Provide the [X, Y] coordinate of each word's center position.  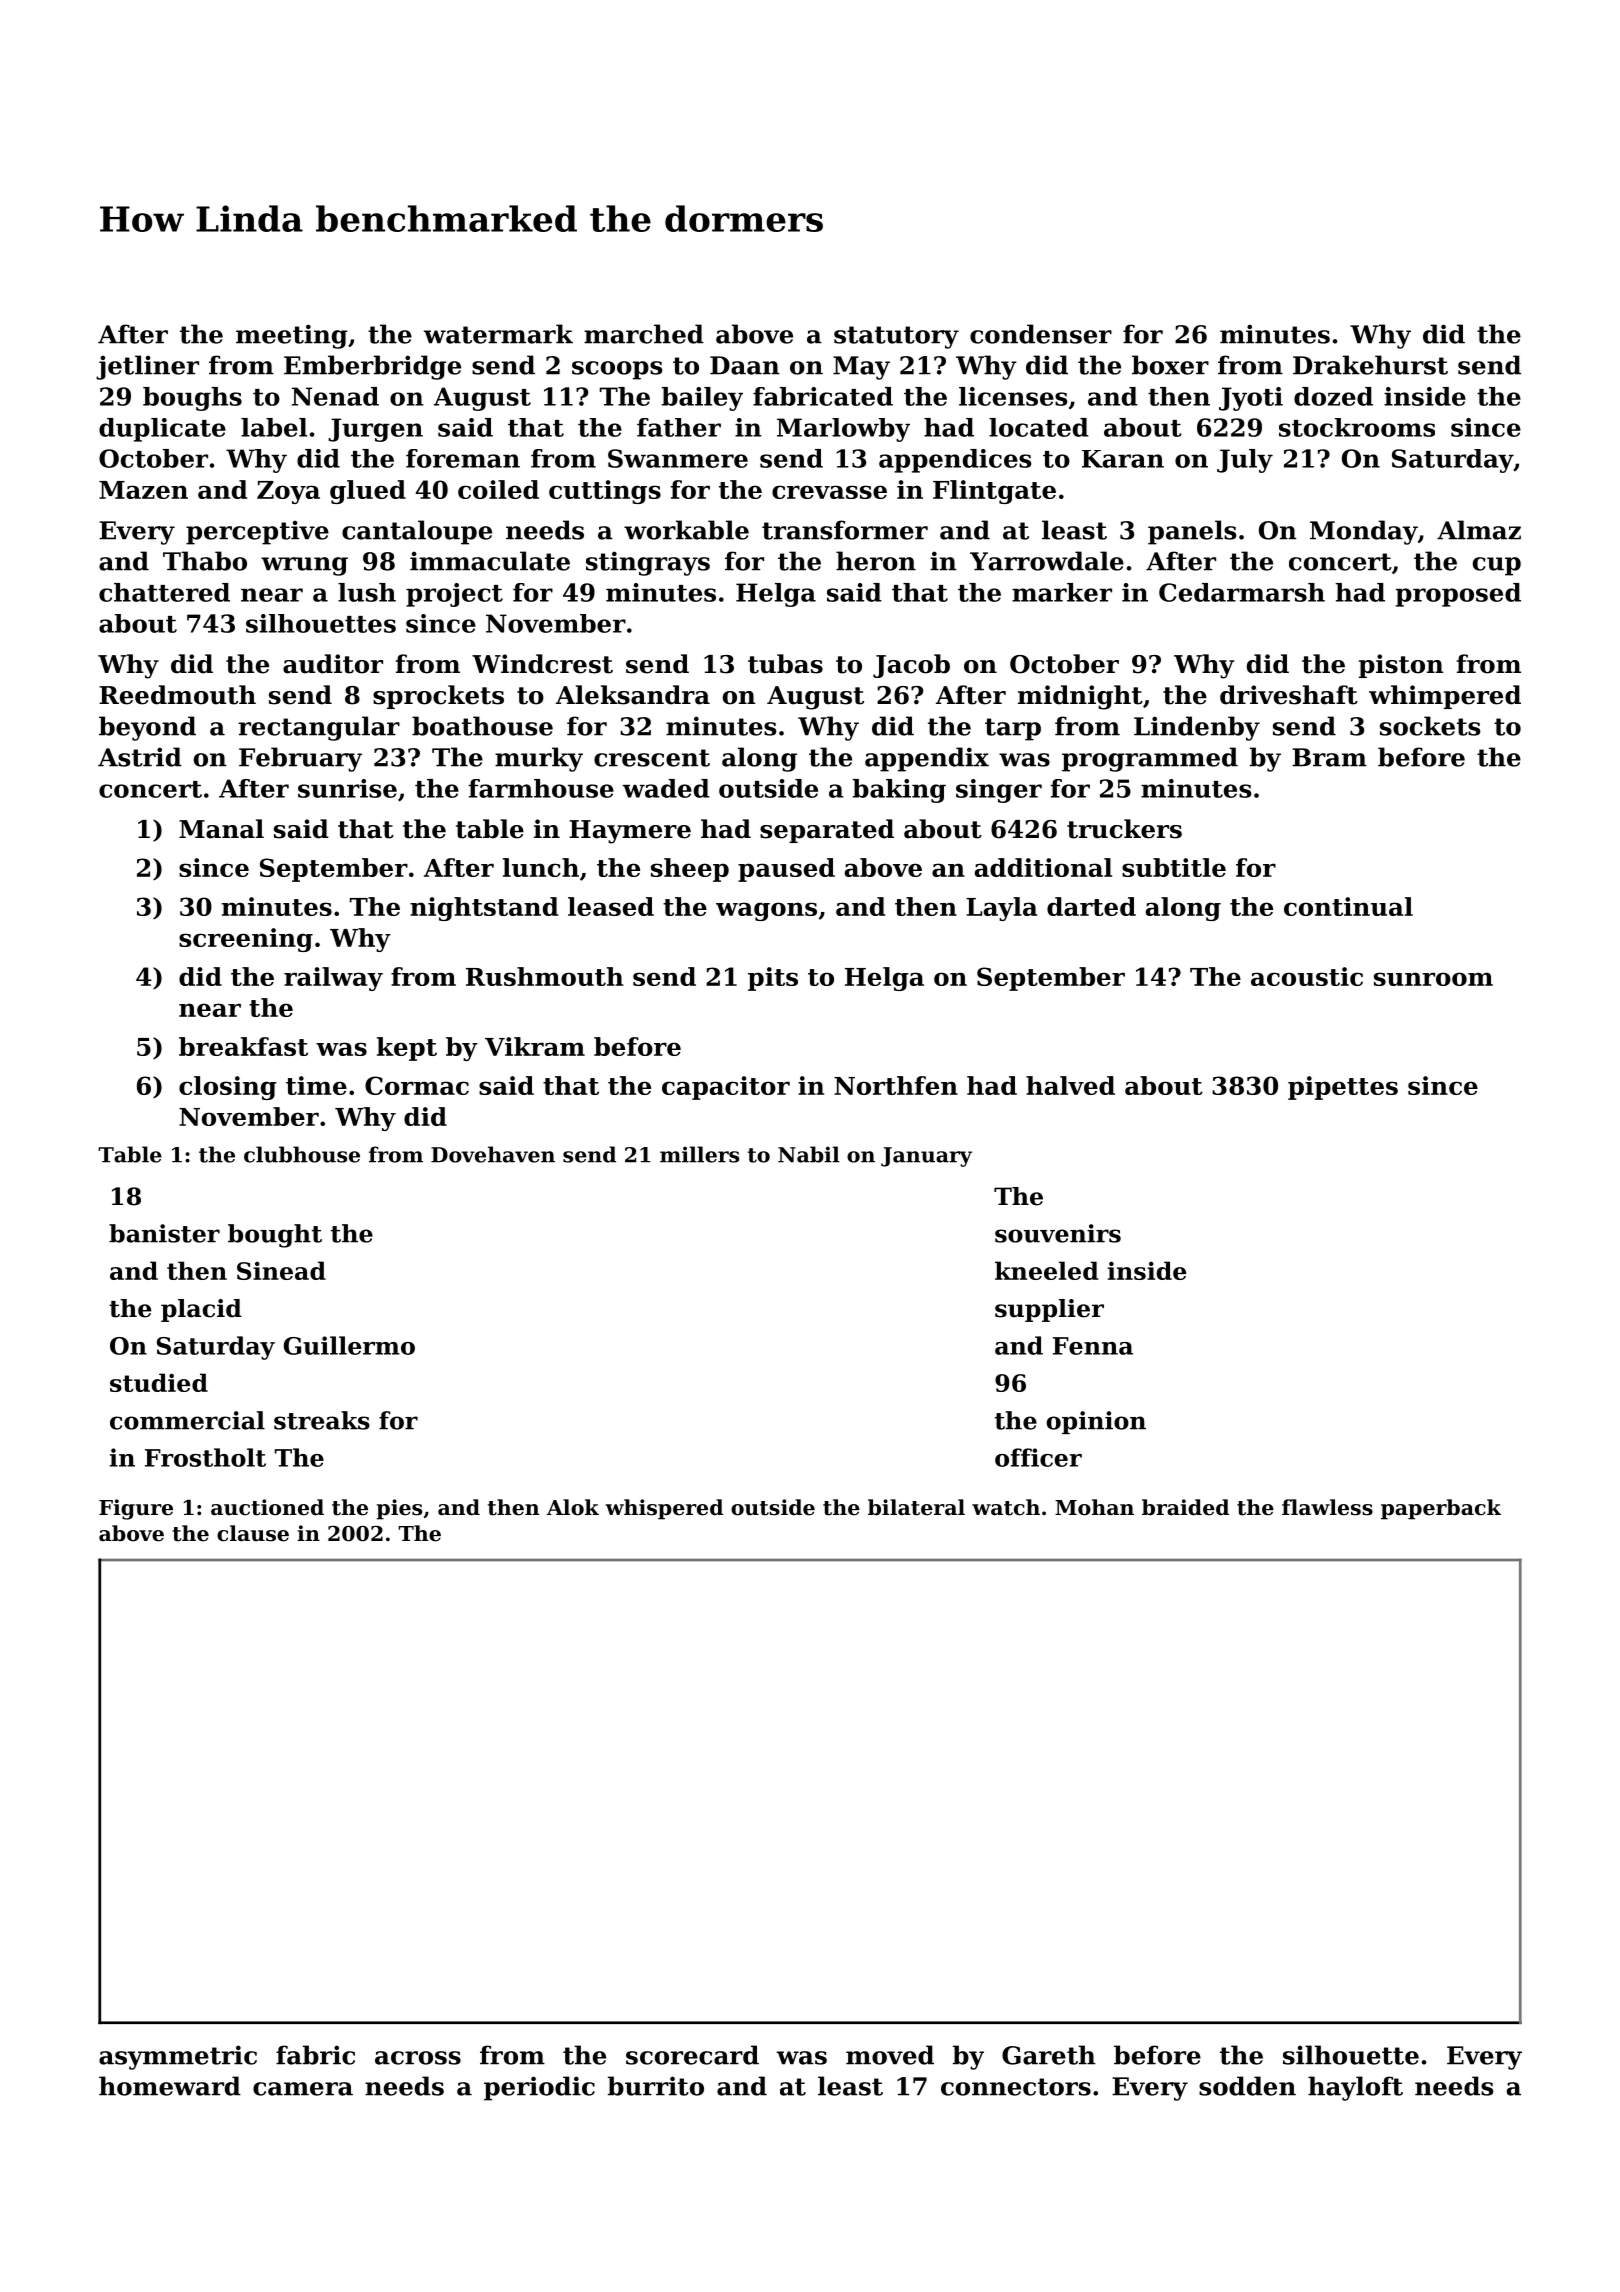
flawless [1327, 1507]
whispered [664, 1509]
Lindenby [1197, 728]
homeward [170, 2086]
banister [164, 1233]
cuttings [605, 492]
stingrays [648, 563]
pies [399, 1509]
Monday [1364, 532]
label [274, 427]
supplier [1049, 1310]
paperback [1441, 1509]
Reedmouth [177, 695]
